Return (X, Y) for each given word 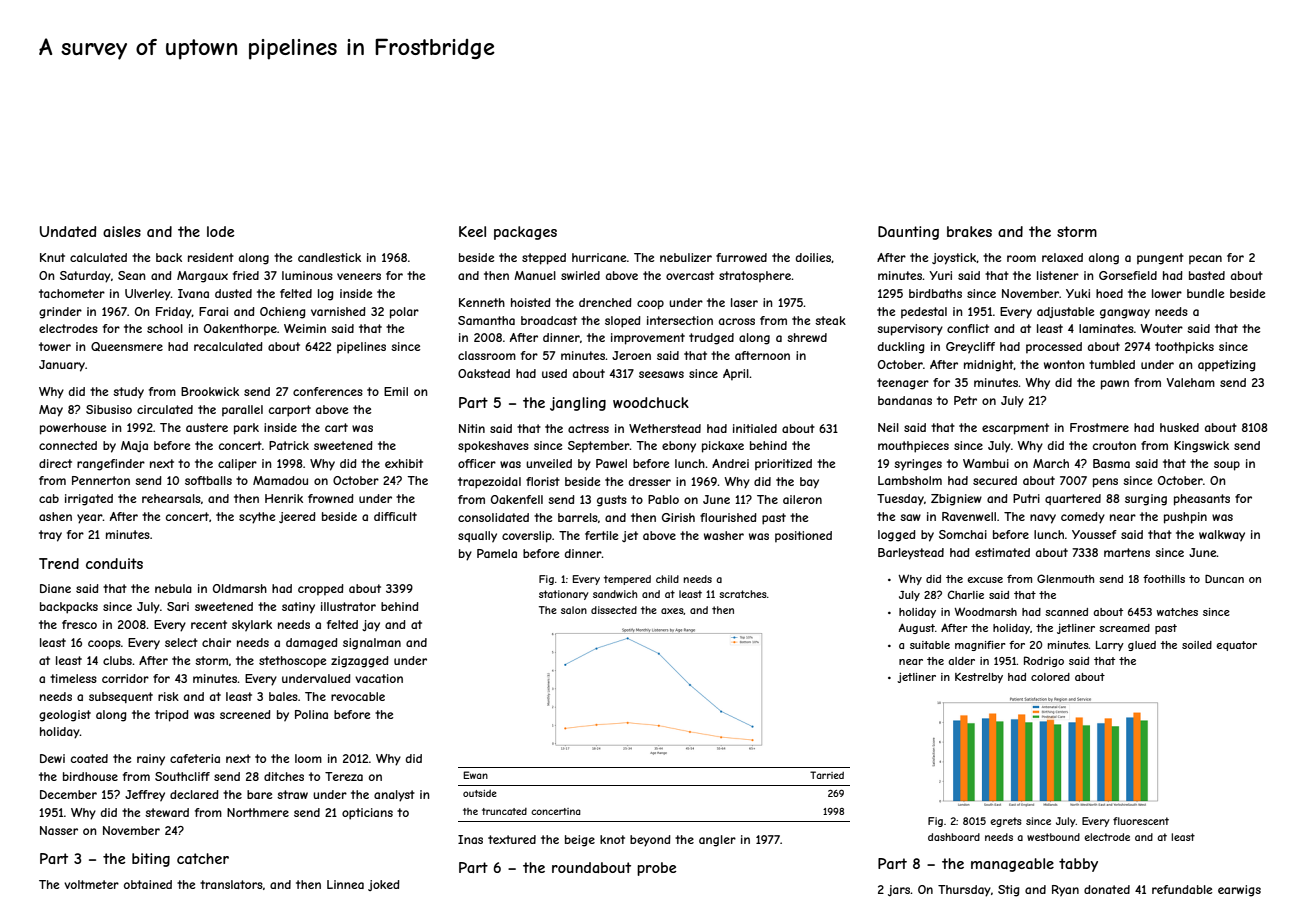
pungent (1160, 259)
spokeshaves (493, 447)
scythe (257, 518)
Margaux (202, 277)
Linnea (345, 884)
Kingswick (1201, 447)
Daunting (908, 233)
